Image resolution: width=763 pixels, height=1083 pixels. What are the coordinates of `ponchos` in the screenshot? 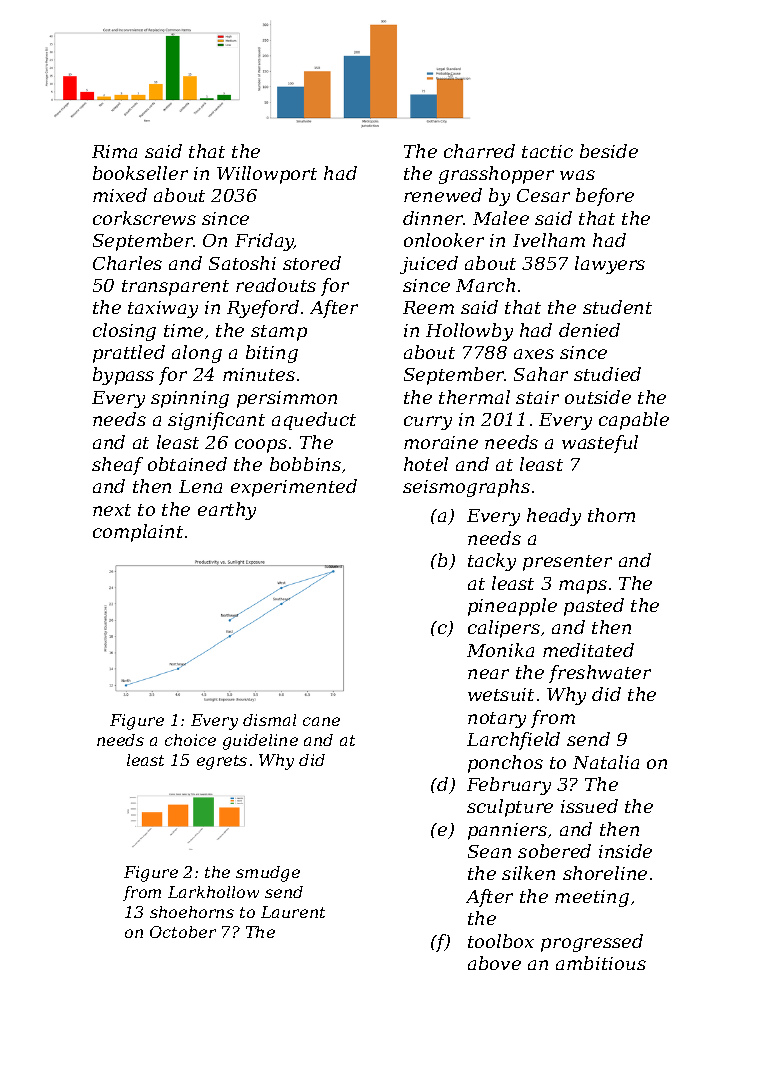 It's located at (505, 764).
